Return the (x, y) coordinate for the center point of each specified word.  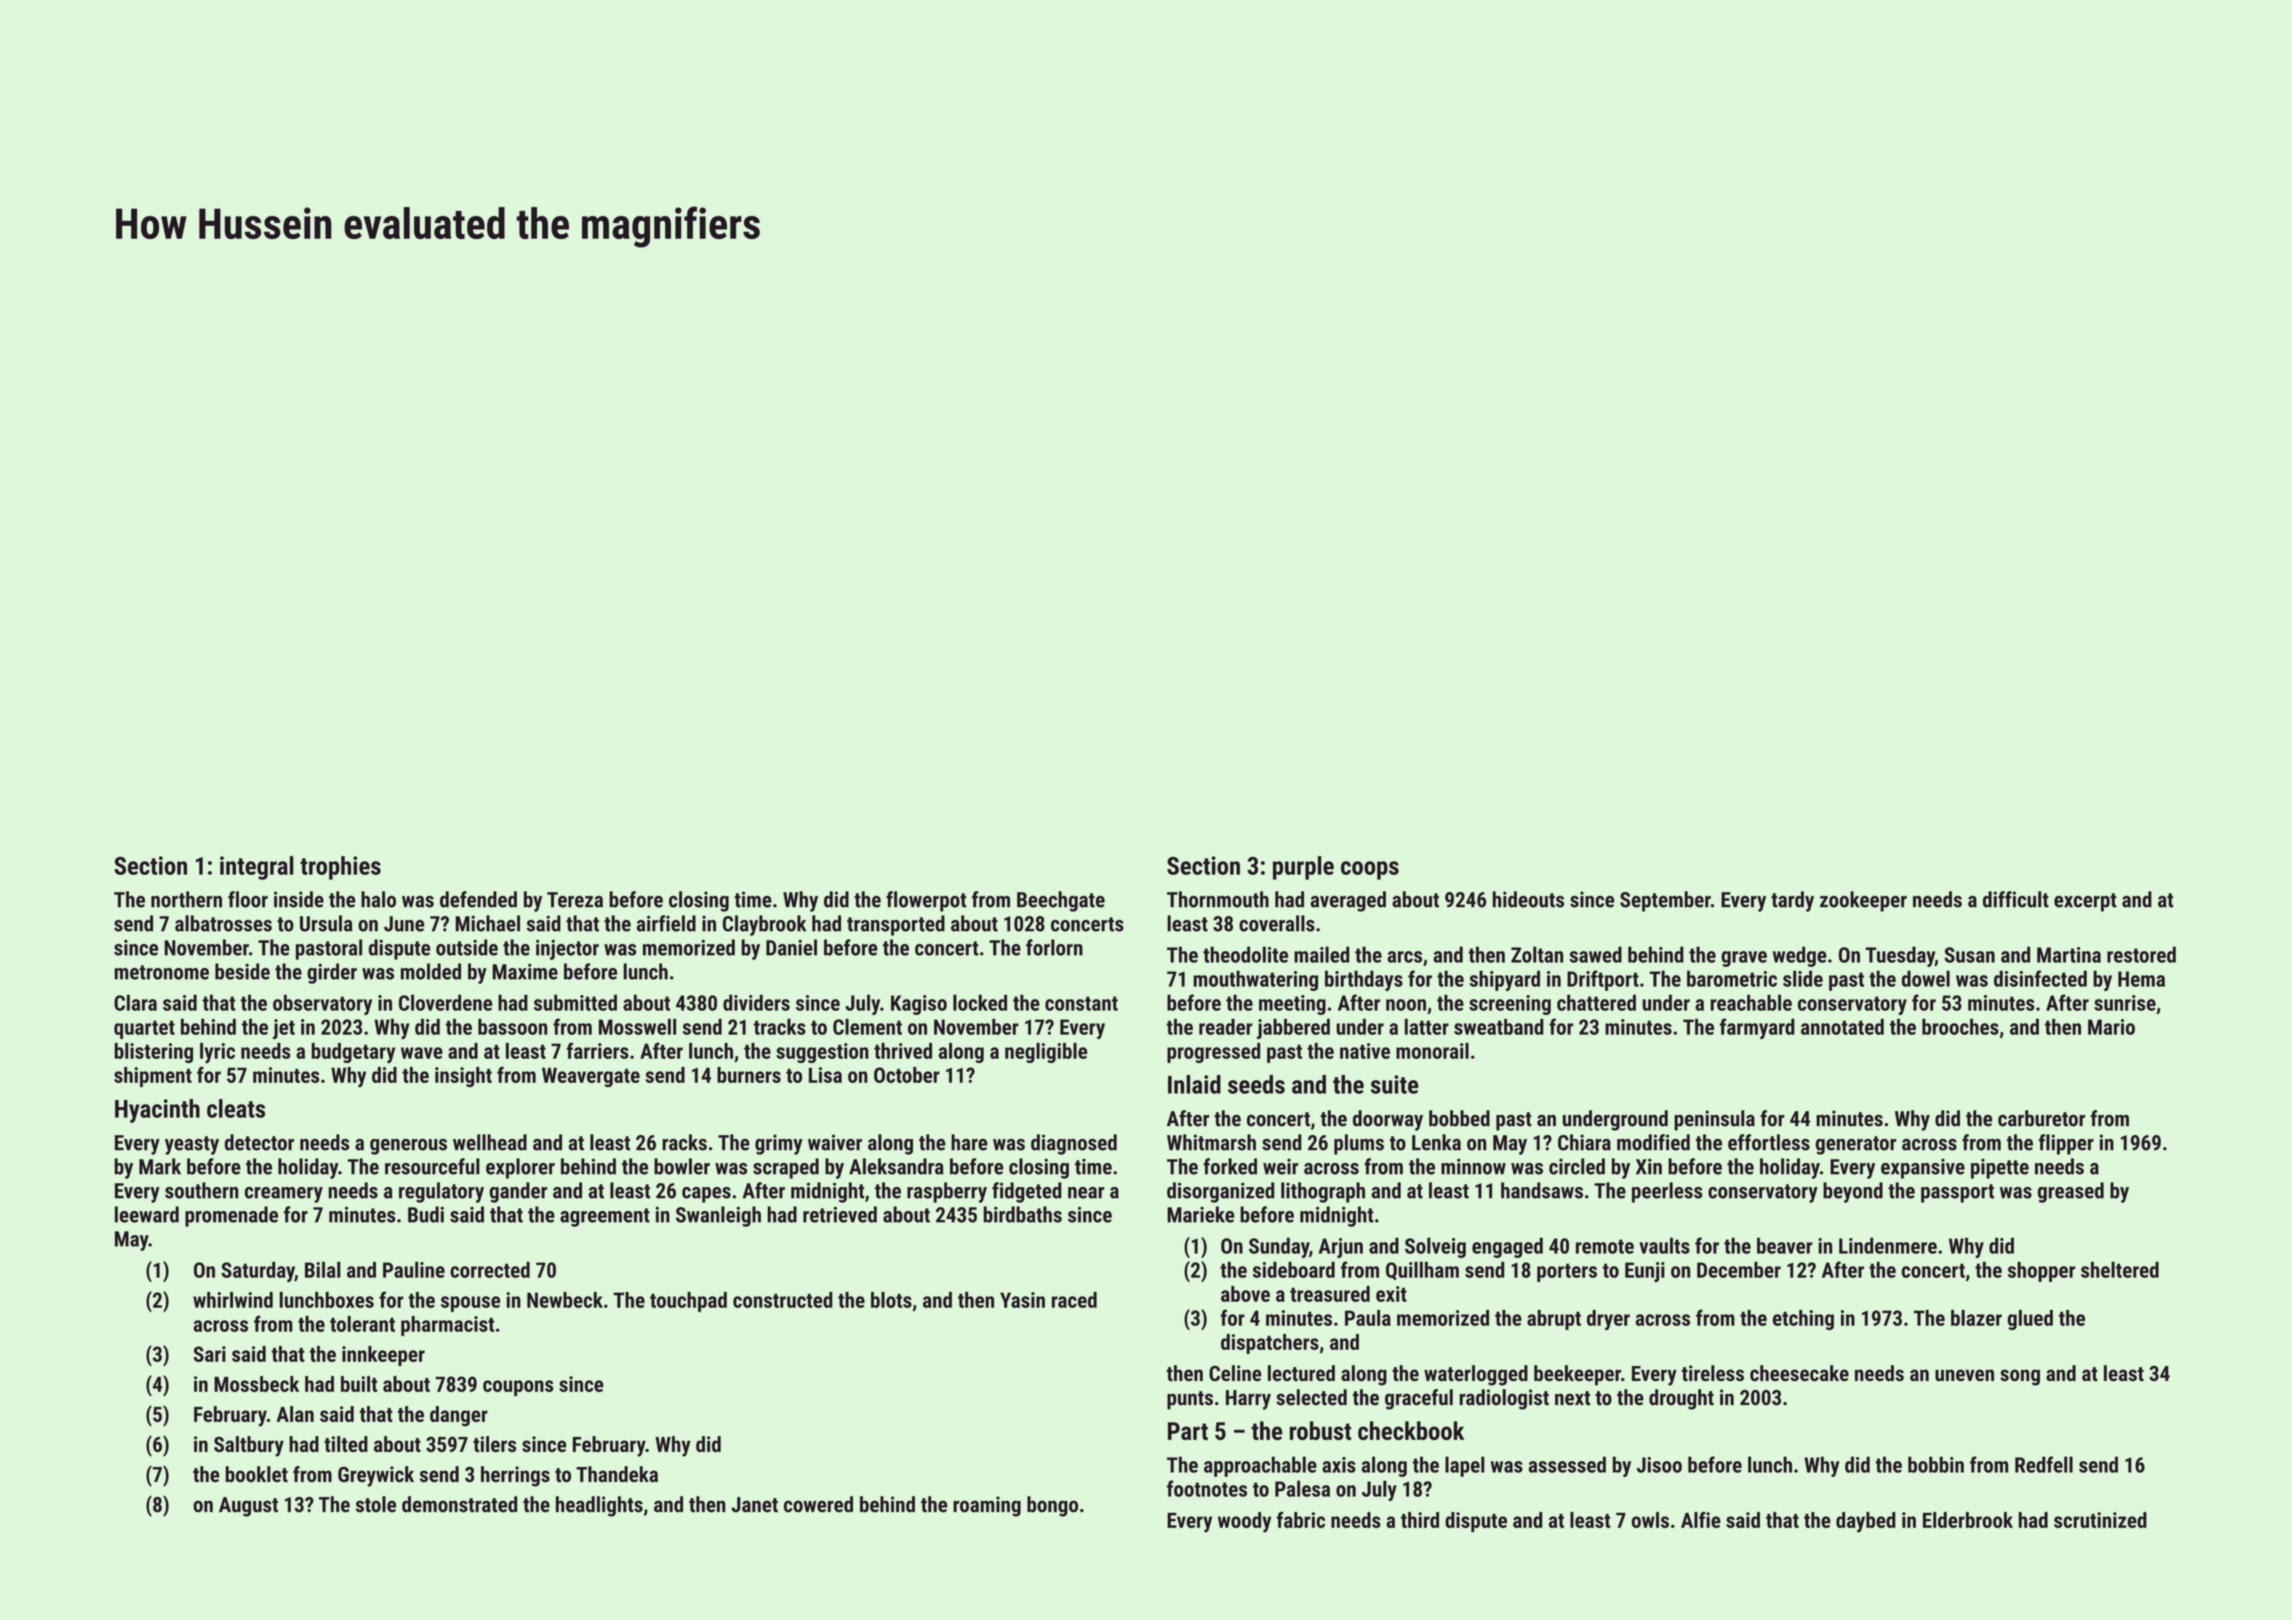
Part (1188, 1431)
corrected (490, 1270)
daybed (1866, 1522)
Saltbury (249, 1446)
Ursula (326, 923)
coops (1370, 870)
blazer (1976, 1318)
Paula (1368, 1318)
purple (1303, 868)
